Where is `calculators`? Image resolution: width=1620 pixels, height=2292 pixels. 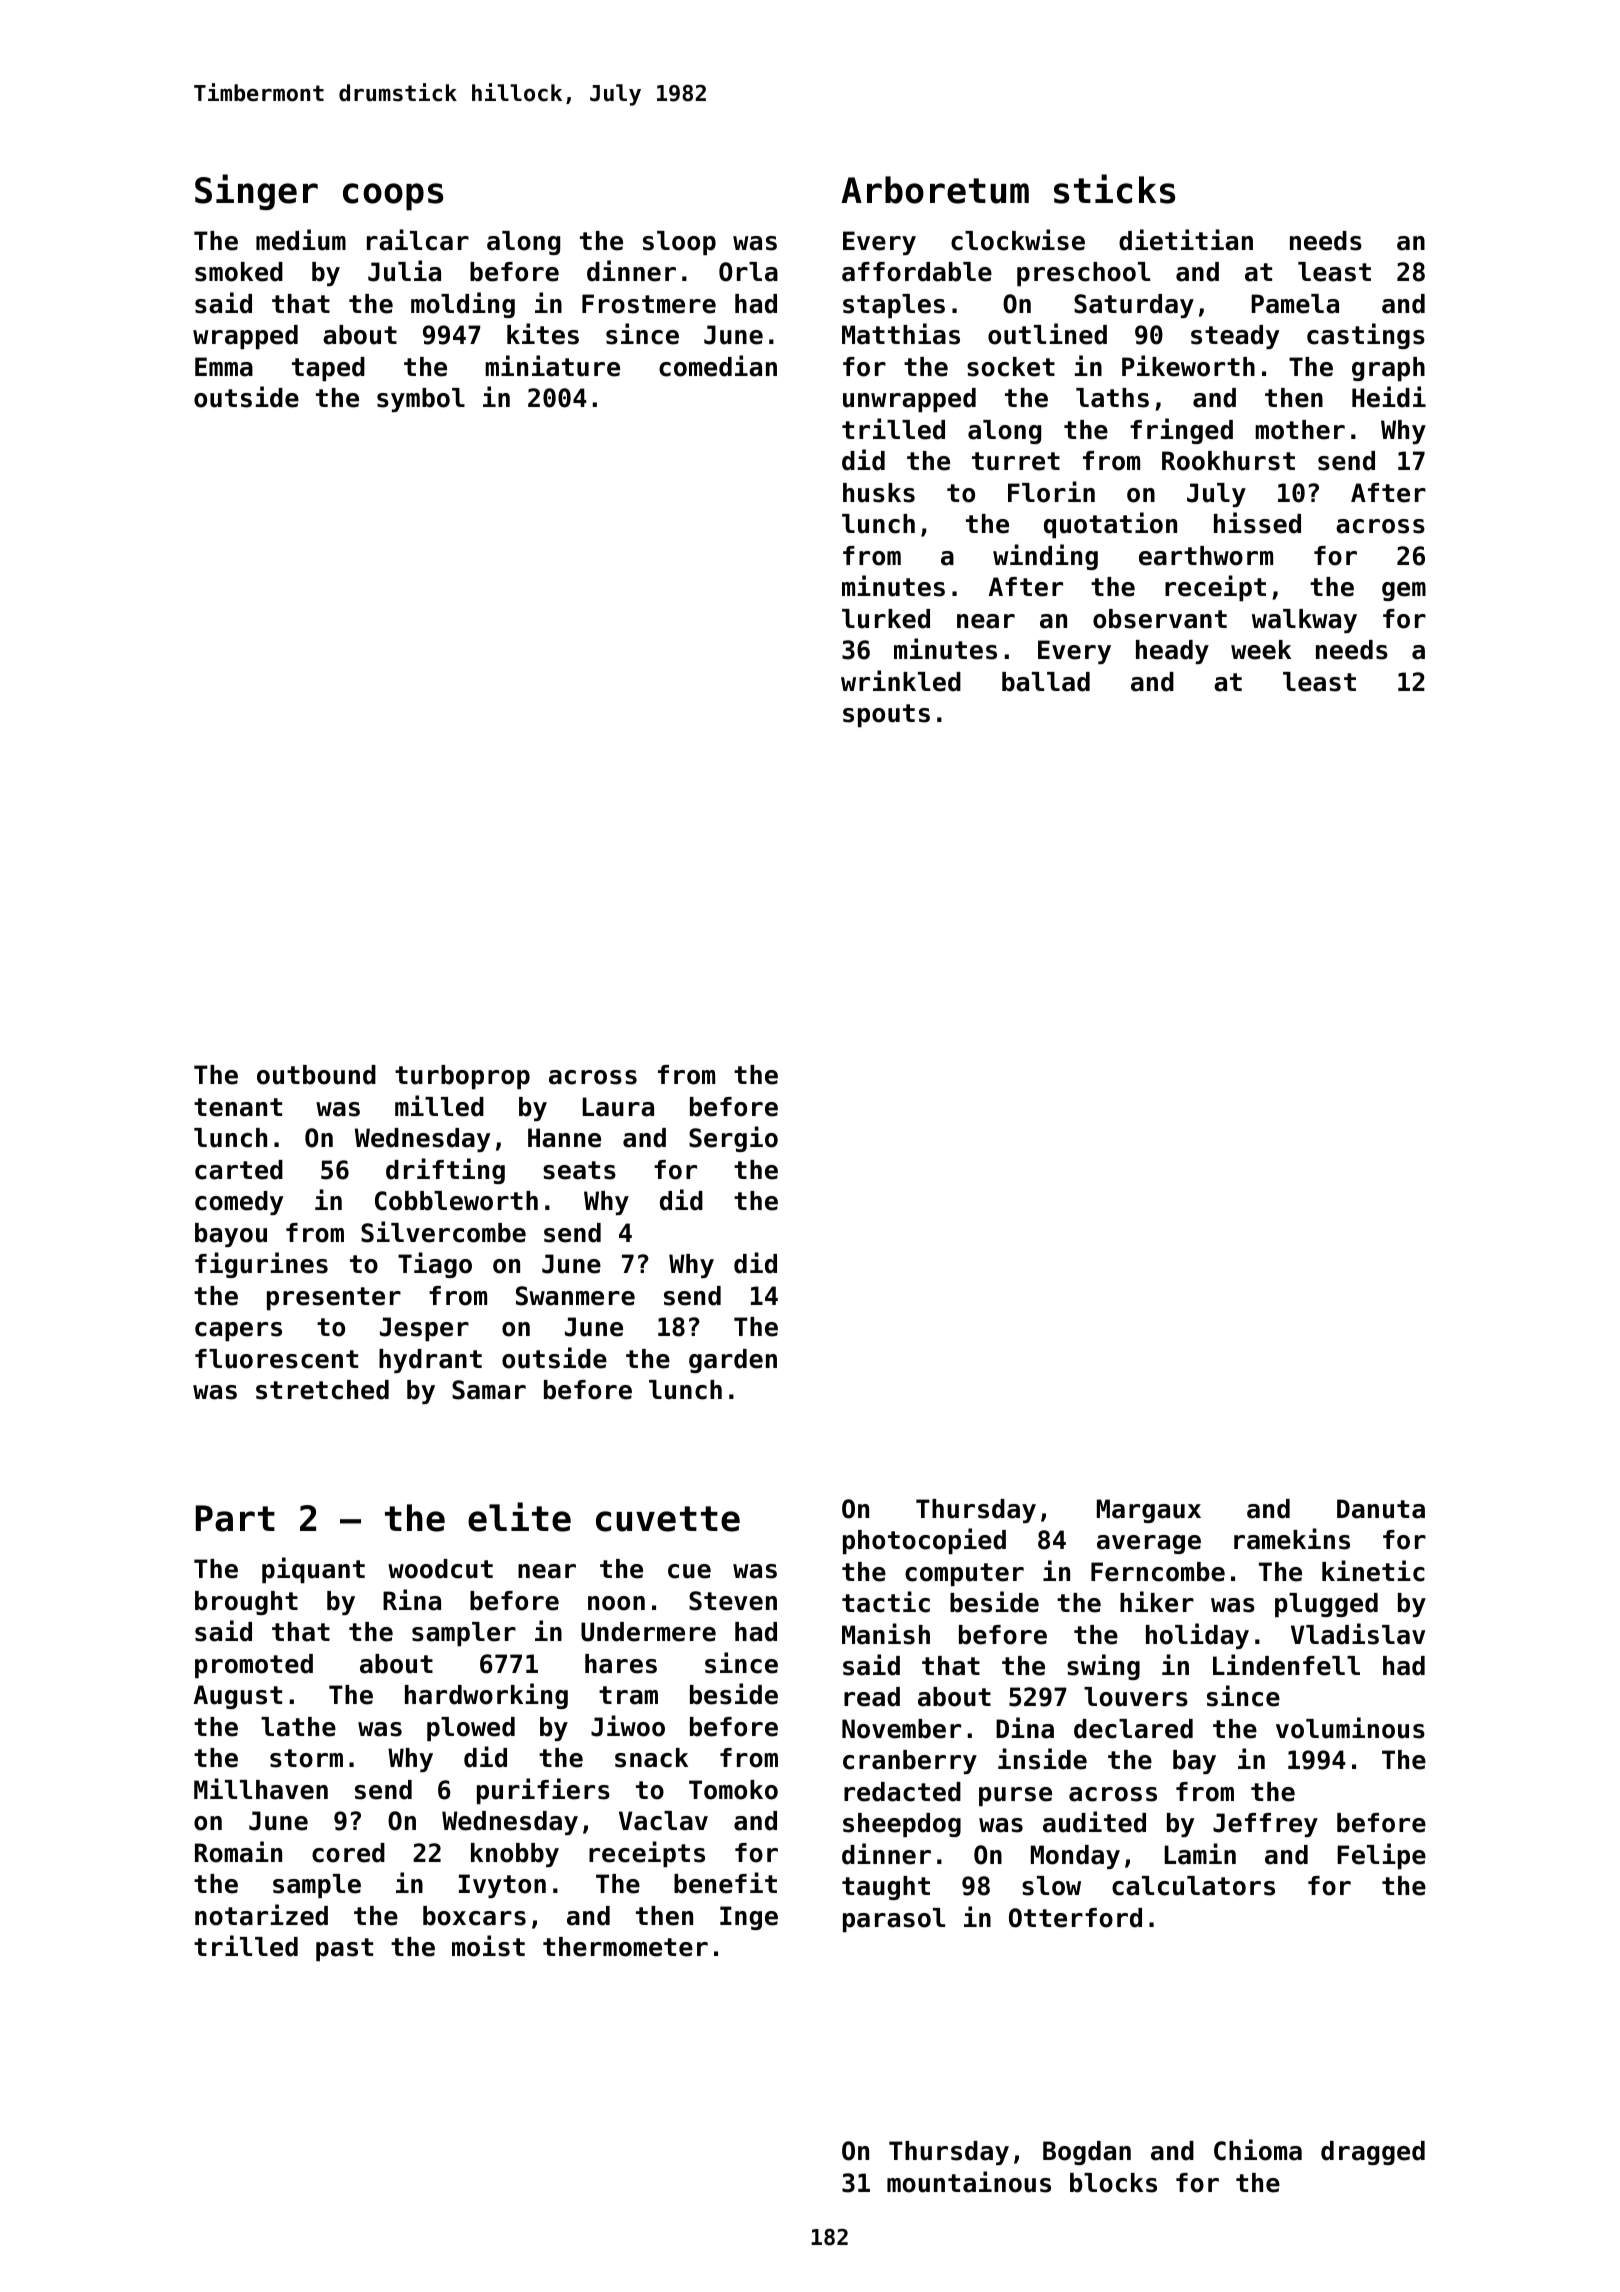
calculators is located at coordinates (1193, 1886).
